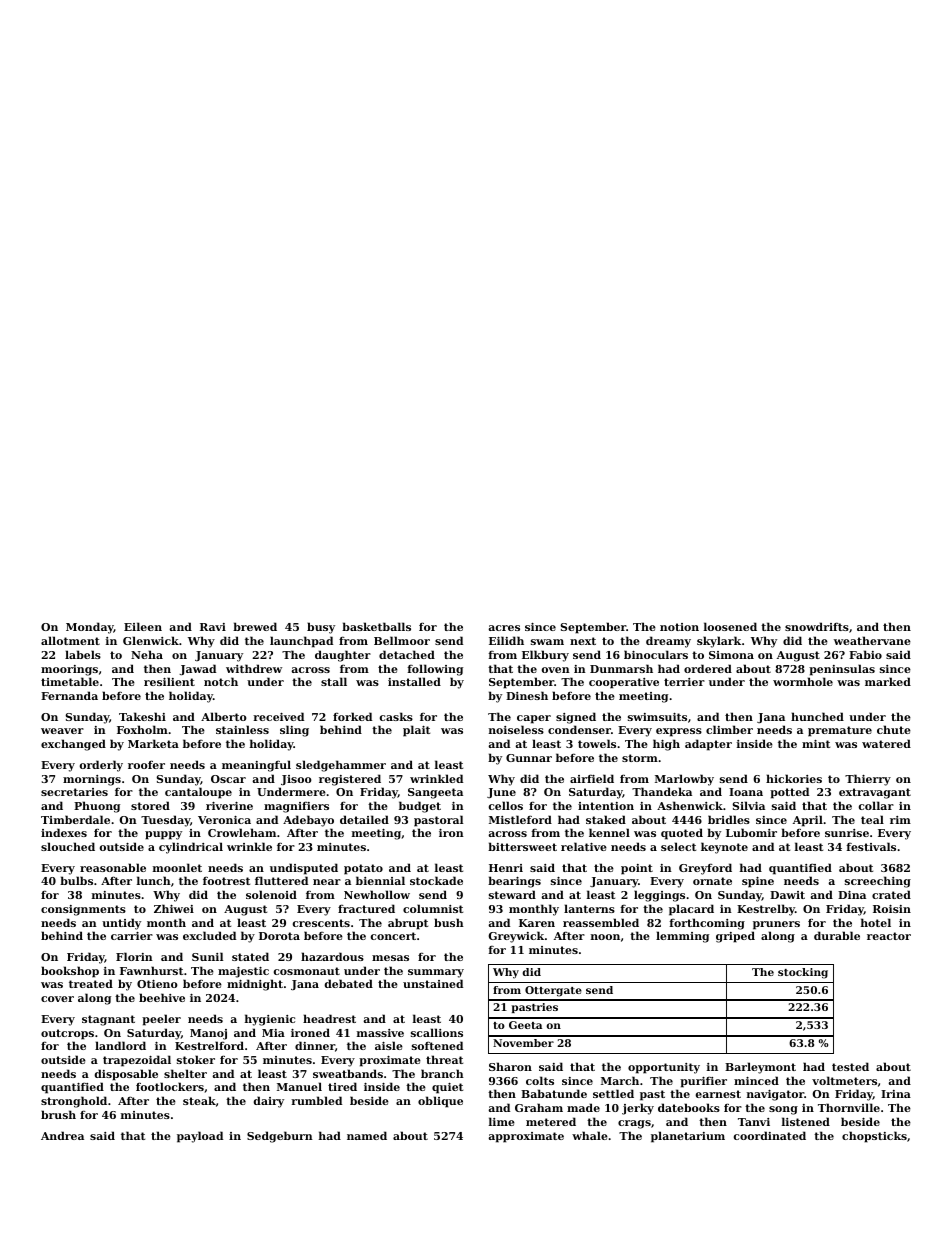  Describe the element at coordinates (393, 936) in the image. I see `concert` at that location.
